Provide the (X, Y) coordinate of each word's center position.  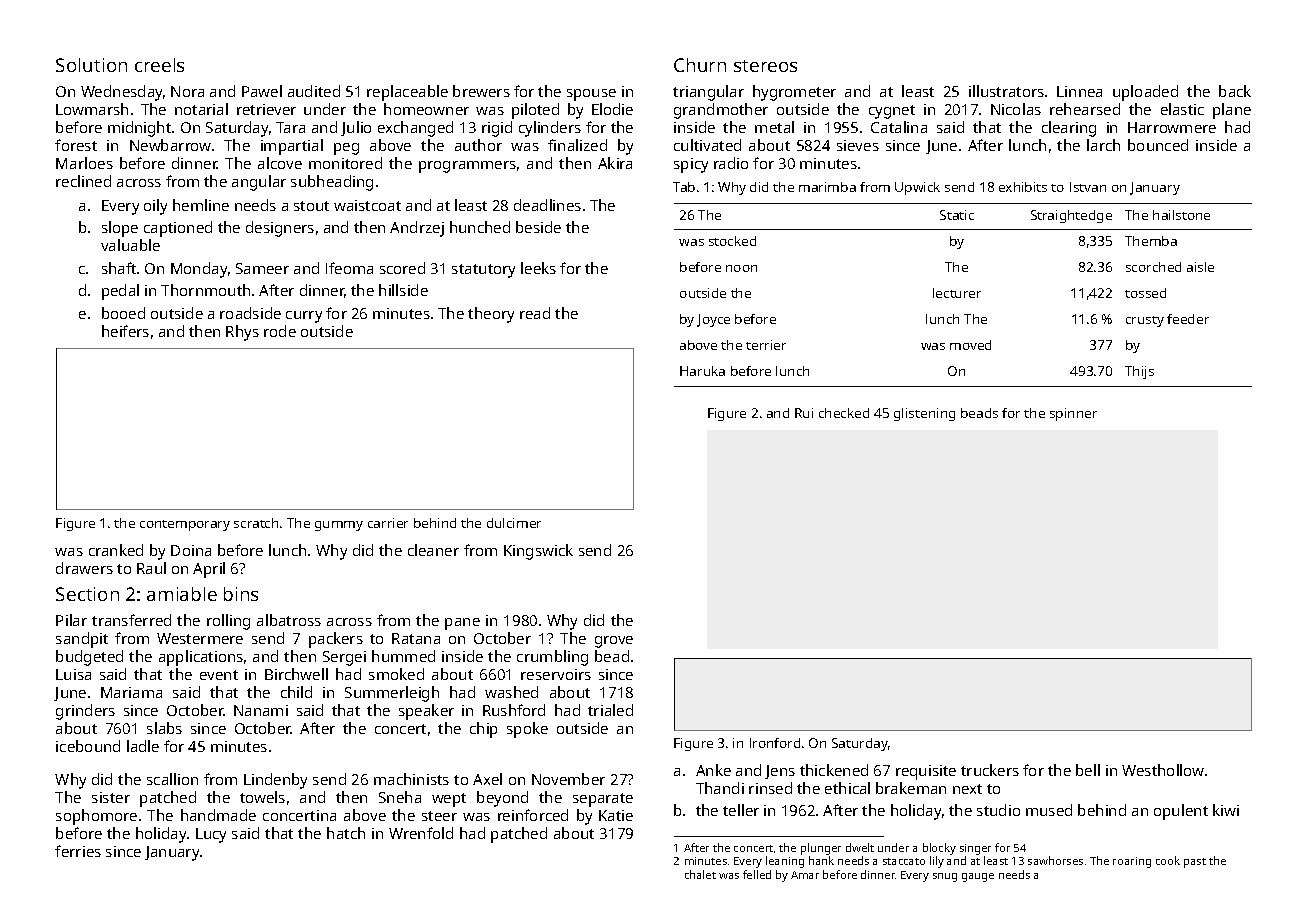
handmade (218, 815)
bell (1088, 770)
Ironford (775, 743)
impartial (292, 147)
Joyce (713, 320)
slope (120, 229)
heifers (125, 331)
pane (462, 624)
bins (241, 594)
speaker (426, 712)
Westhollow (1163, 770)
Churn (700, 65)
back (1235, 91)
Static (957, 215)
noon (741, 268)
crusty (1145, 321)
